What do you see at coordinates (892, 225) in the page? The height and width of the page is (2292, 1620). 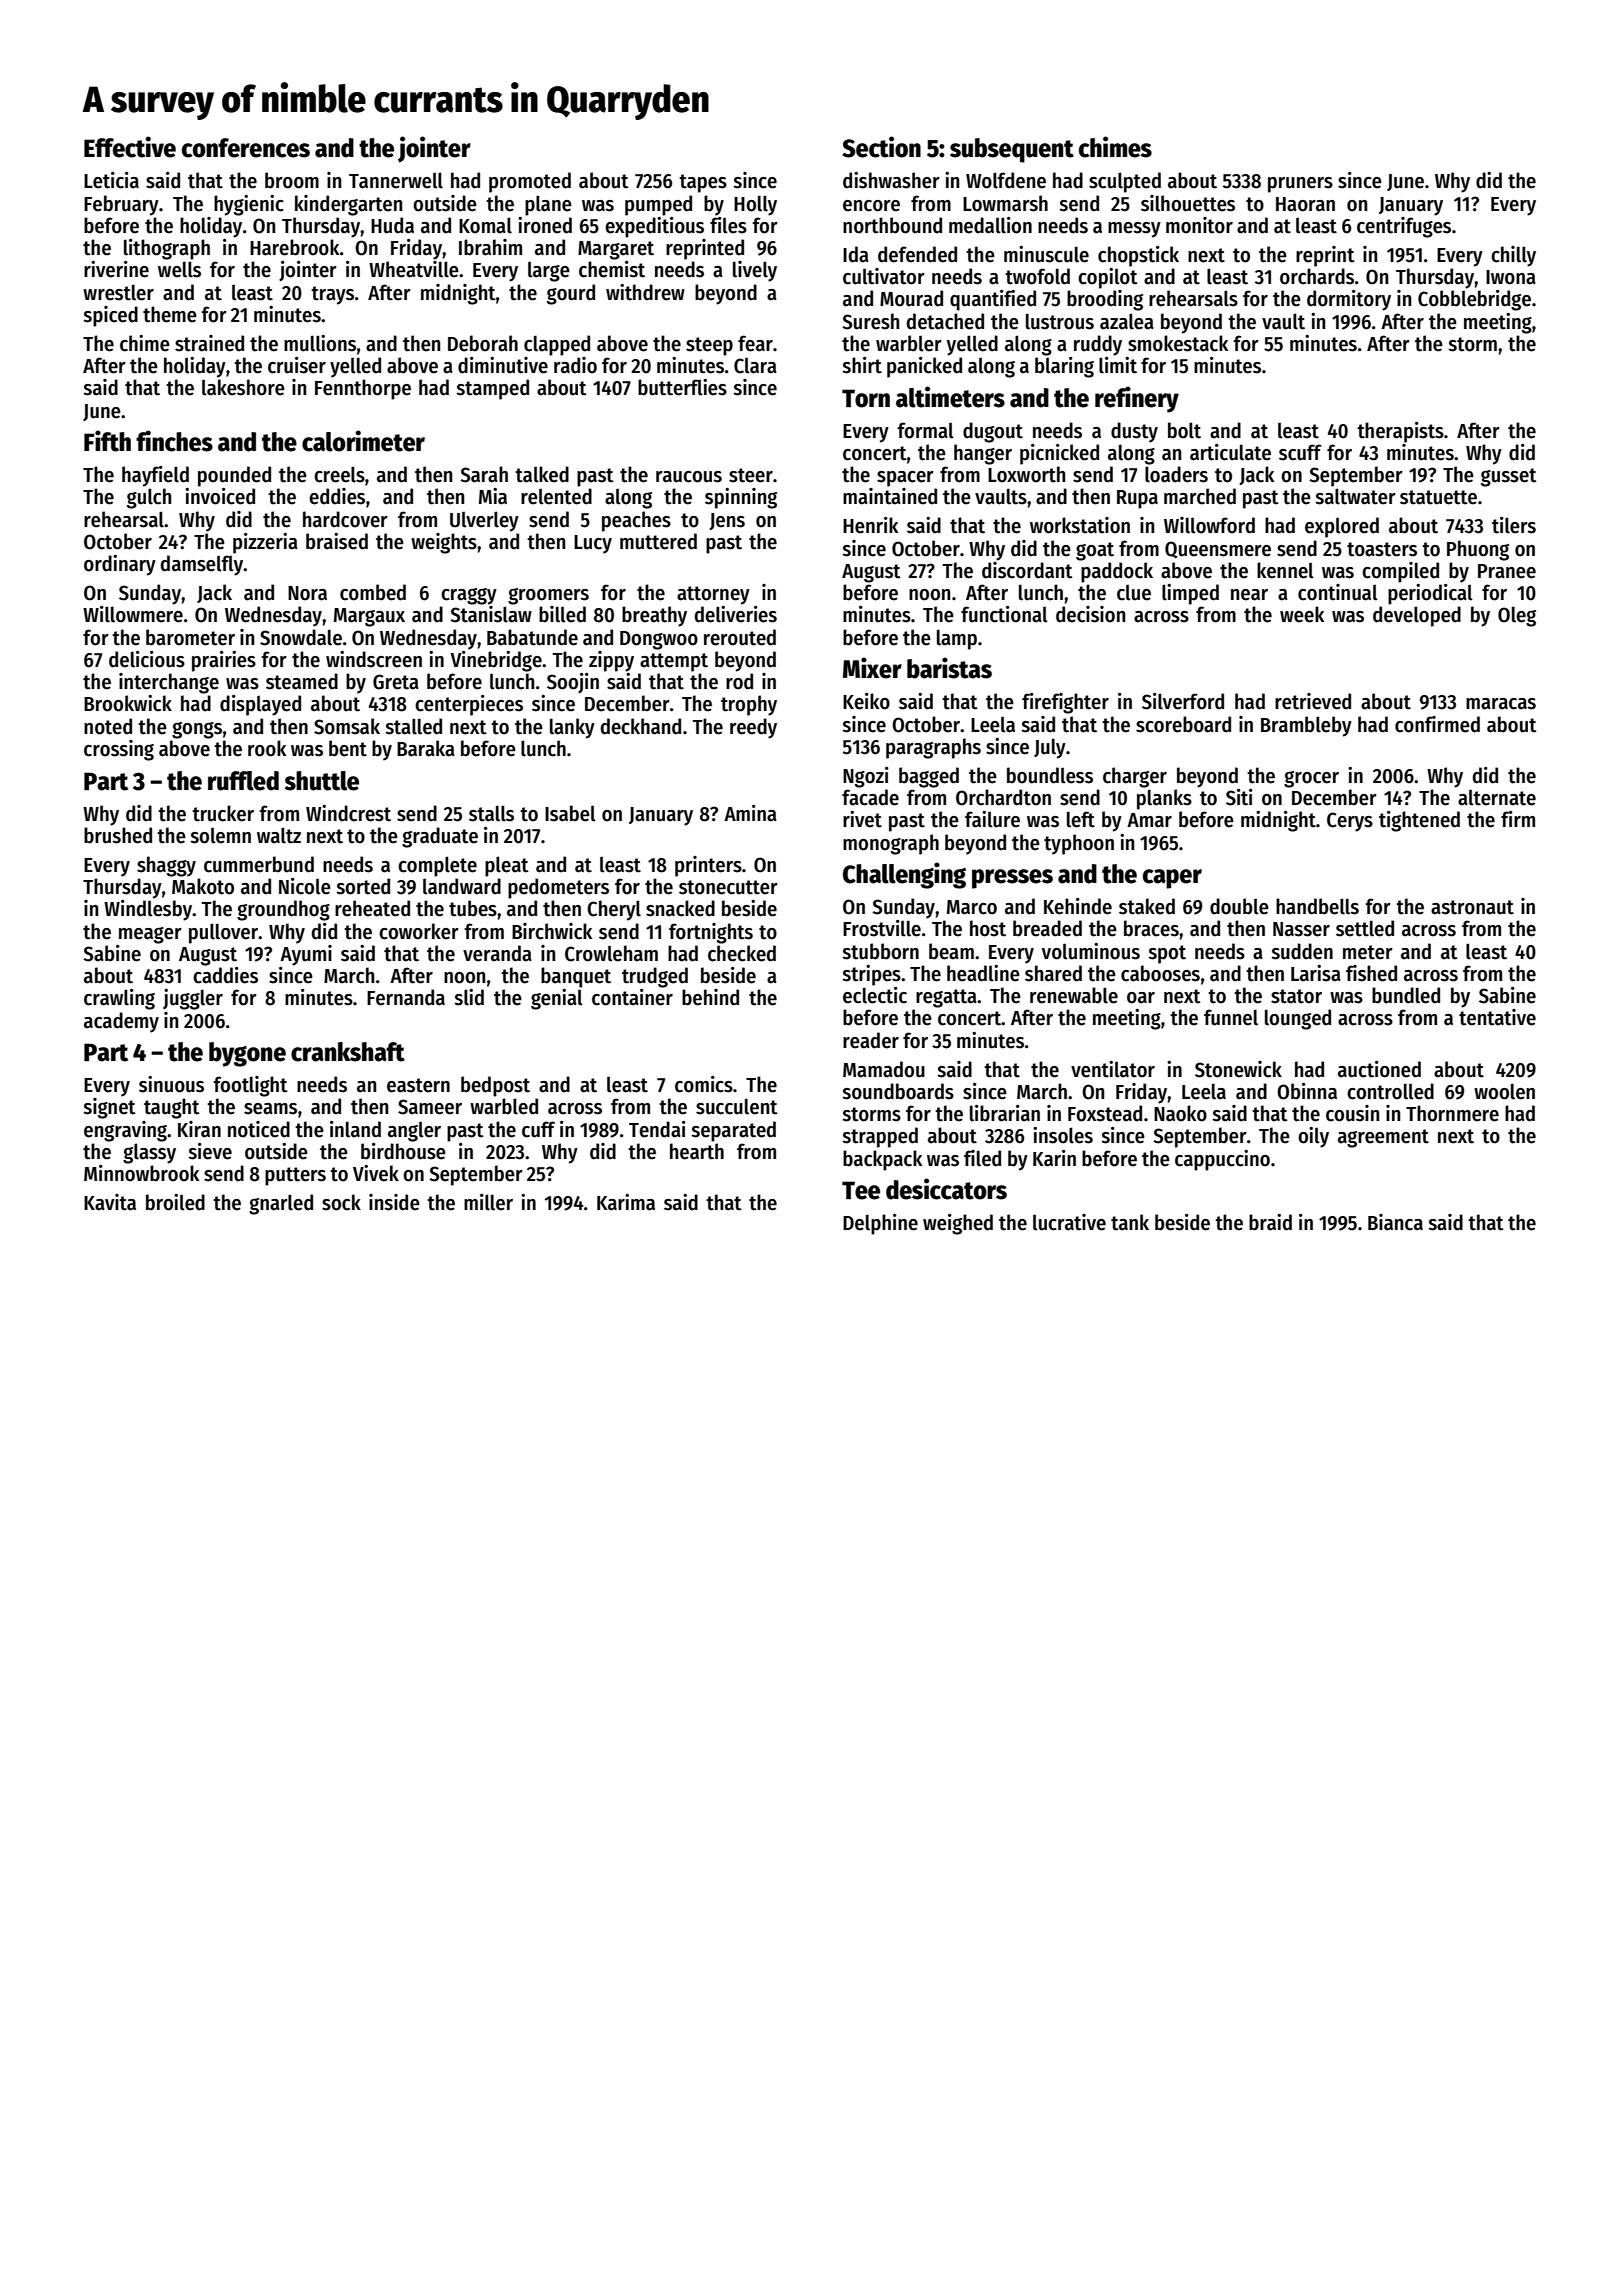 I see `northbound` at bounding box center [892, 225].
